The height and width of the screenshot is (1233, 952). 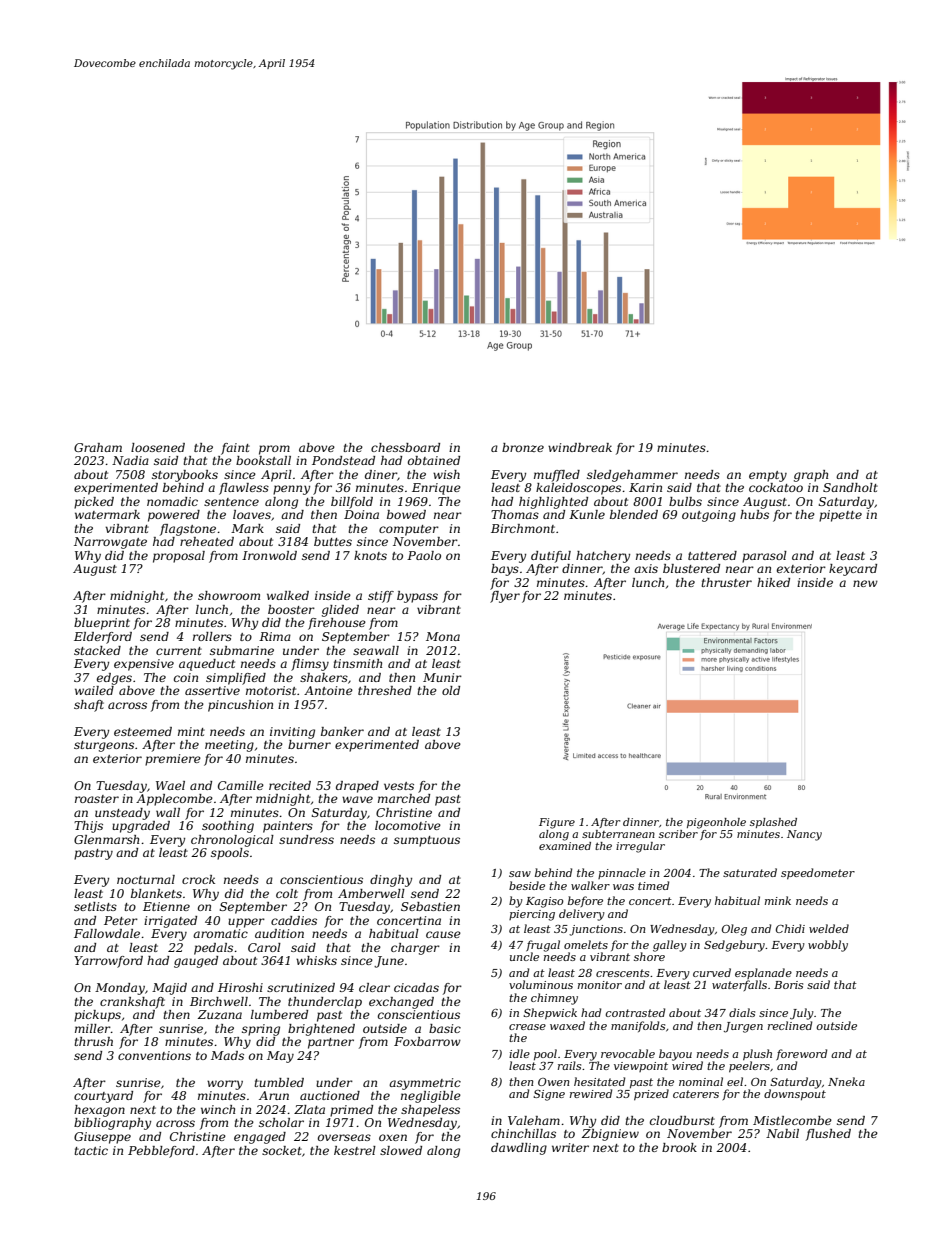 What do you see at coordinates (121, 920) in the screenshot?
I see `Peter` at bounding box center [121, 920].
